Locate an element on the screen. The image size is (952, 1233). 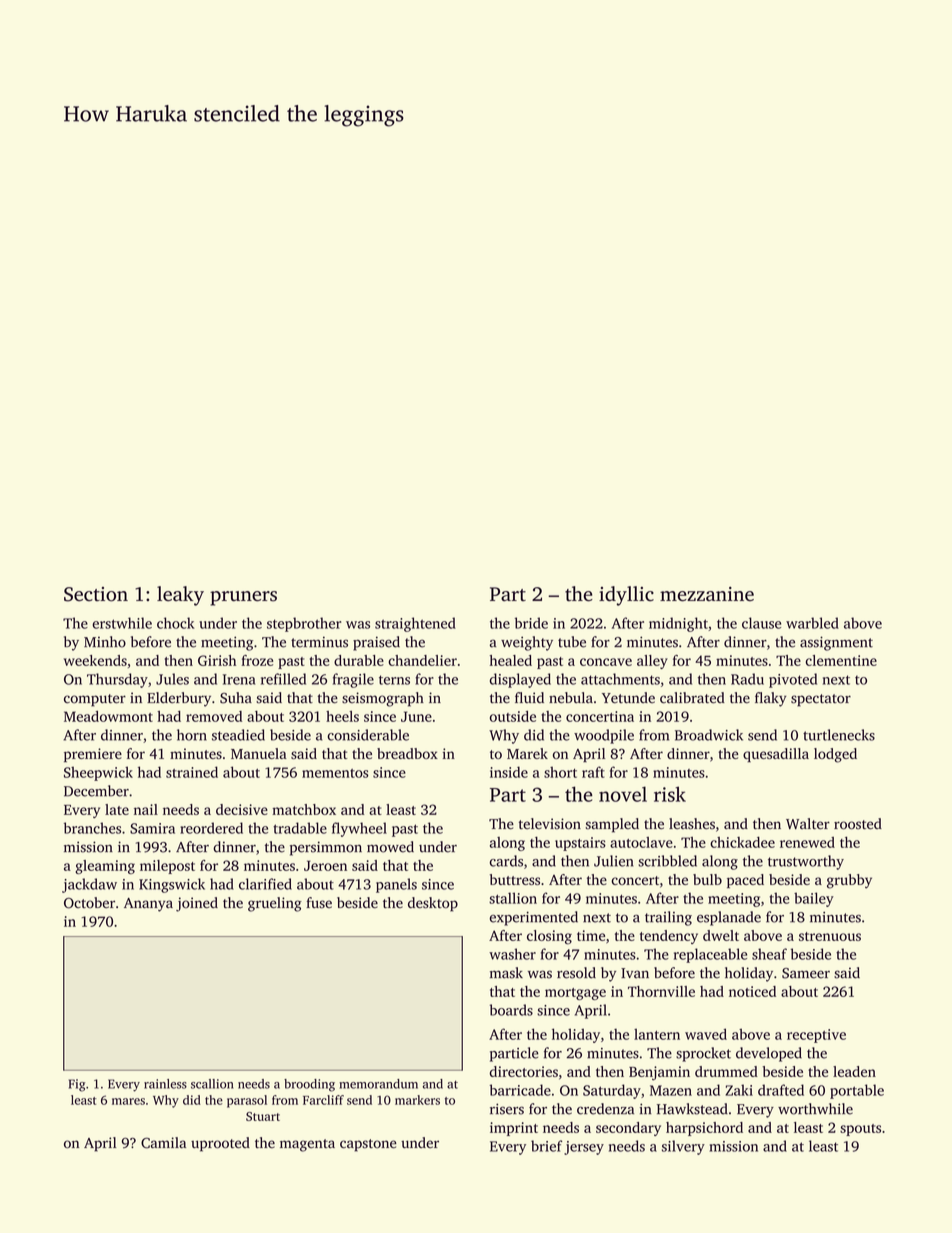
leaky is located at coordinates (180, 596).
